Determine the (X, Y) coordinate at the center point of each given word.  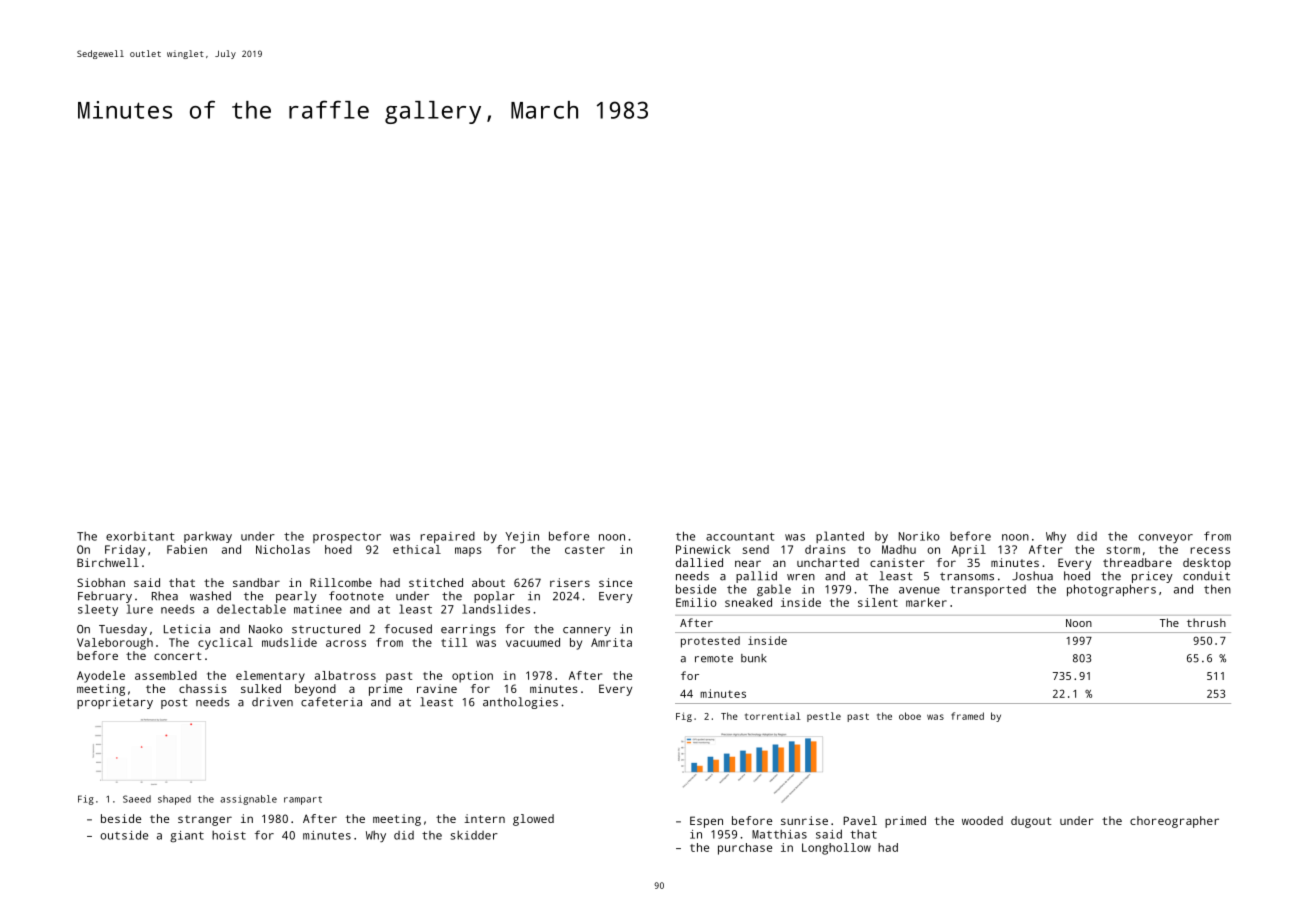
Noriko (919, 536)
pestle (824, 717)
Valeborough (115, 644)
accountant (740, 536)
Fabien (187, 549)
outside (124, 835)
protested (710, 642)
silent (878, 602)
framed (967, 716)
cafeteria (331, 702)
